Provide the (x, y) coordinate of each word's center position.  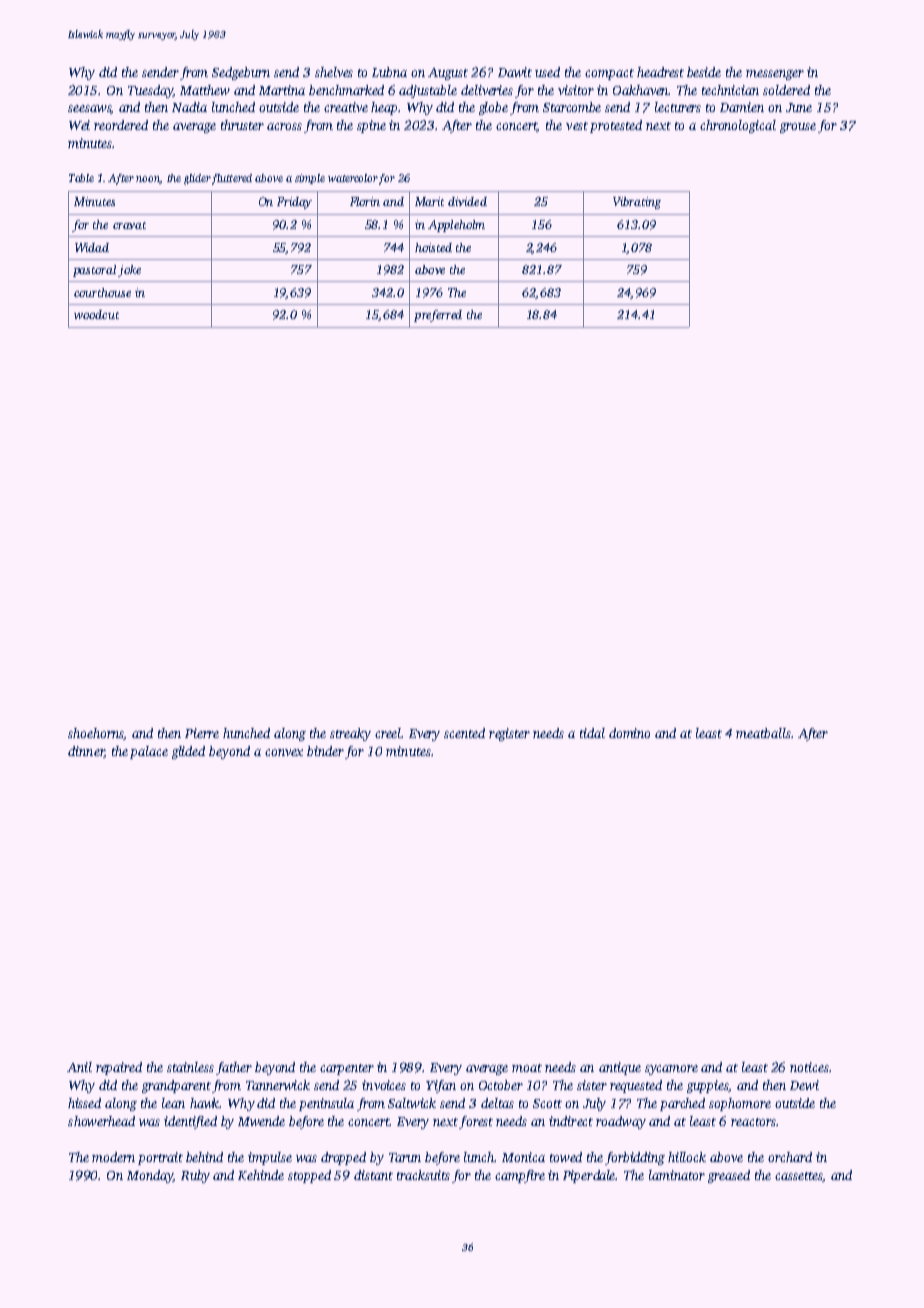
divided (467, 201)
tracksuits (423, 1175)
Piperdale (589, 1176)
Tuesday (151, 91)
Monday (150, 1176)
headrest (660, 72)
